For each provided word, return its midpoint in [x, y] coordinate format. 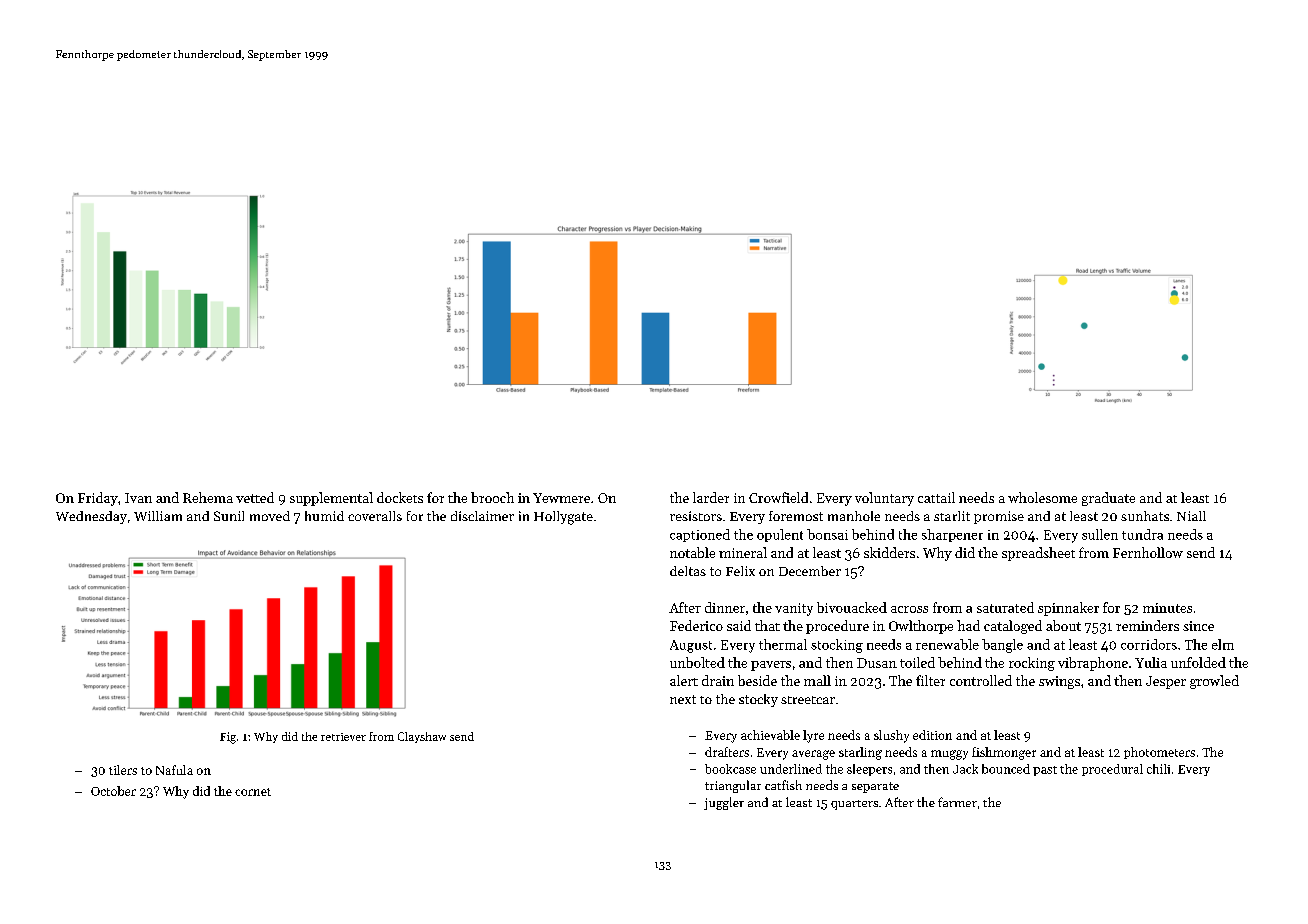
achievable [770, 735]
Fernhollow [1148, 552]
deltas [688, 571]
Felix [740, 571]
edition [932, 735]
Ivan [138, 498]
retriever [343, 737]
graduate [1108, 499]
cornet [253, 792]
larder [711, 497]
